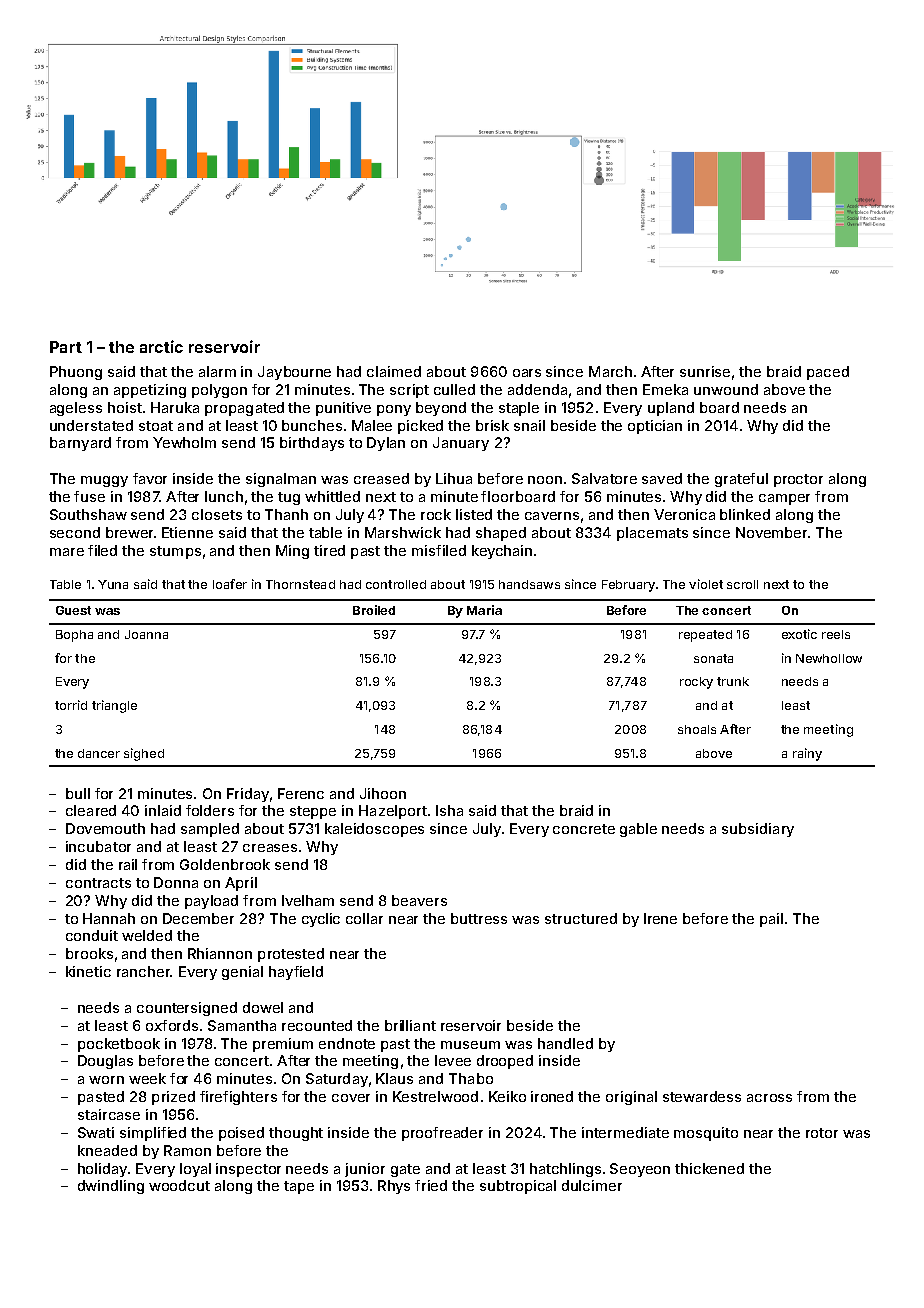  What do you see at coordinates (105, 1062) in the screenshot?
I see `Douglas` at bounding box center [105, 1062].
